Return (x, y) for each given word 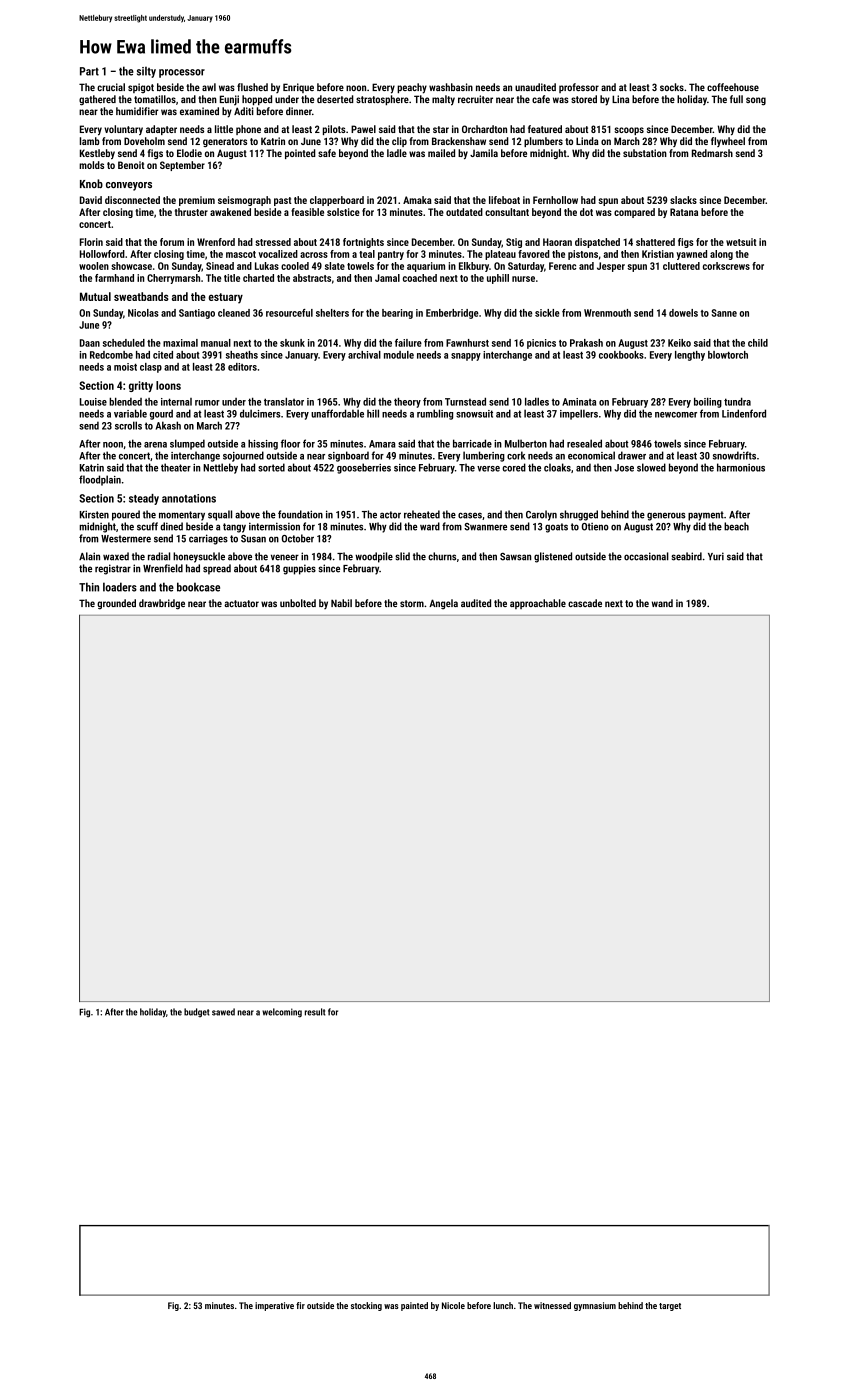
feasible (307, 212)
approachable (538, 604)
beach (736, 526)
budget (197, 1012)
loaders (120, 587)
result (315, 1012)
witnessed (552, 1305)
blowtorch (728, 355)
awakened (230, 212)
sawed (223, 1012)
